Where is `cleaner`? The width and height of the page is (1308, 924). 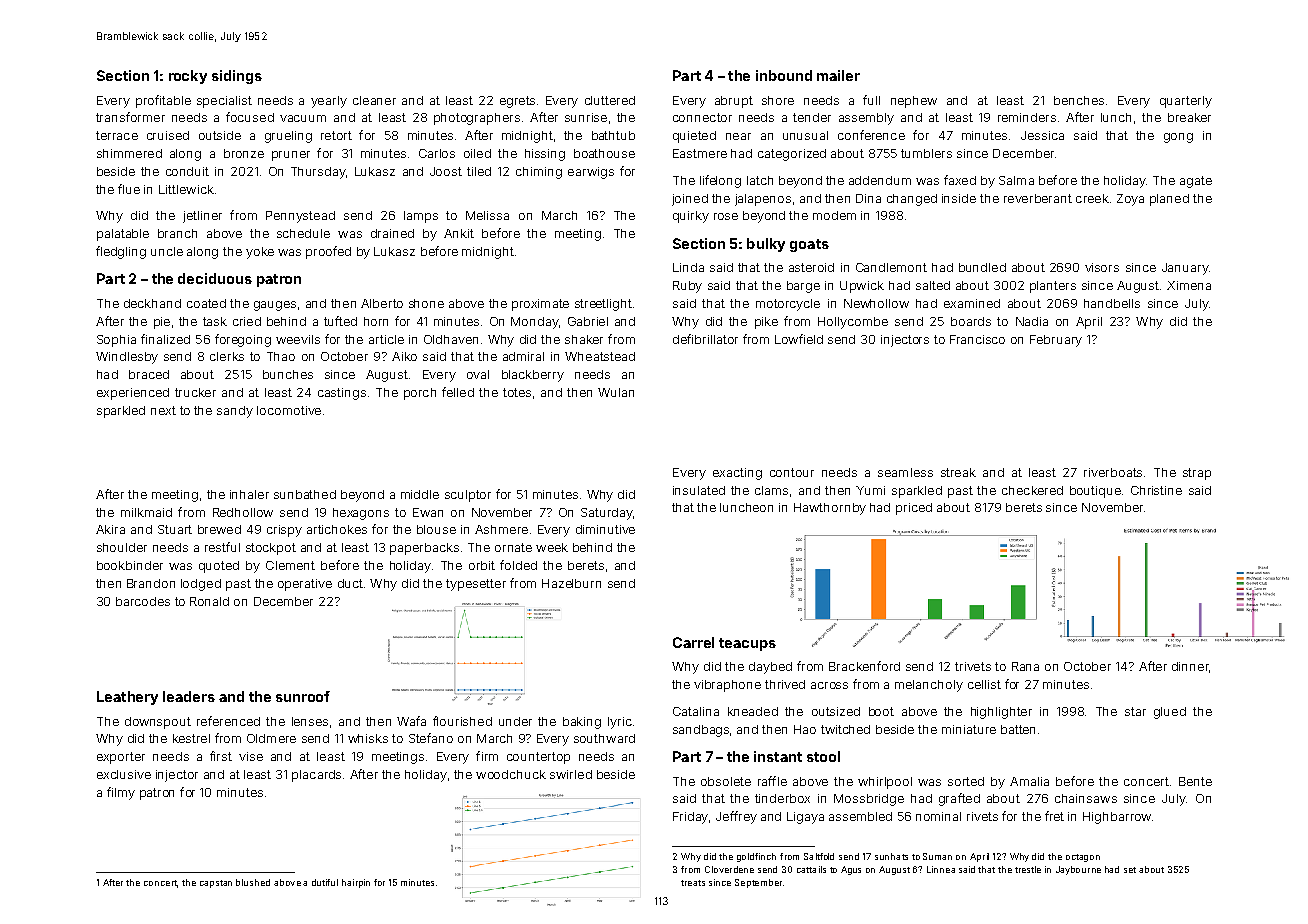 cleaner is located at coordinates (374, 100).
